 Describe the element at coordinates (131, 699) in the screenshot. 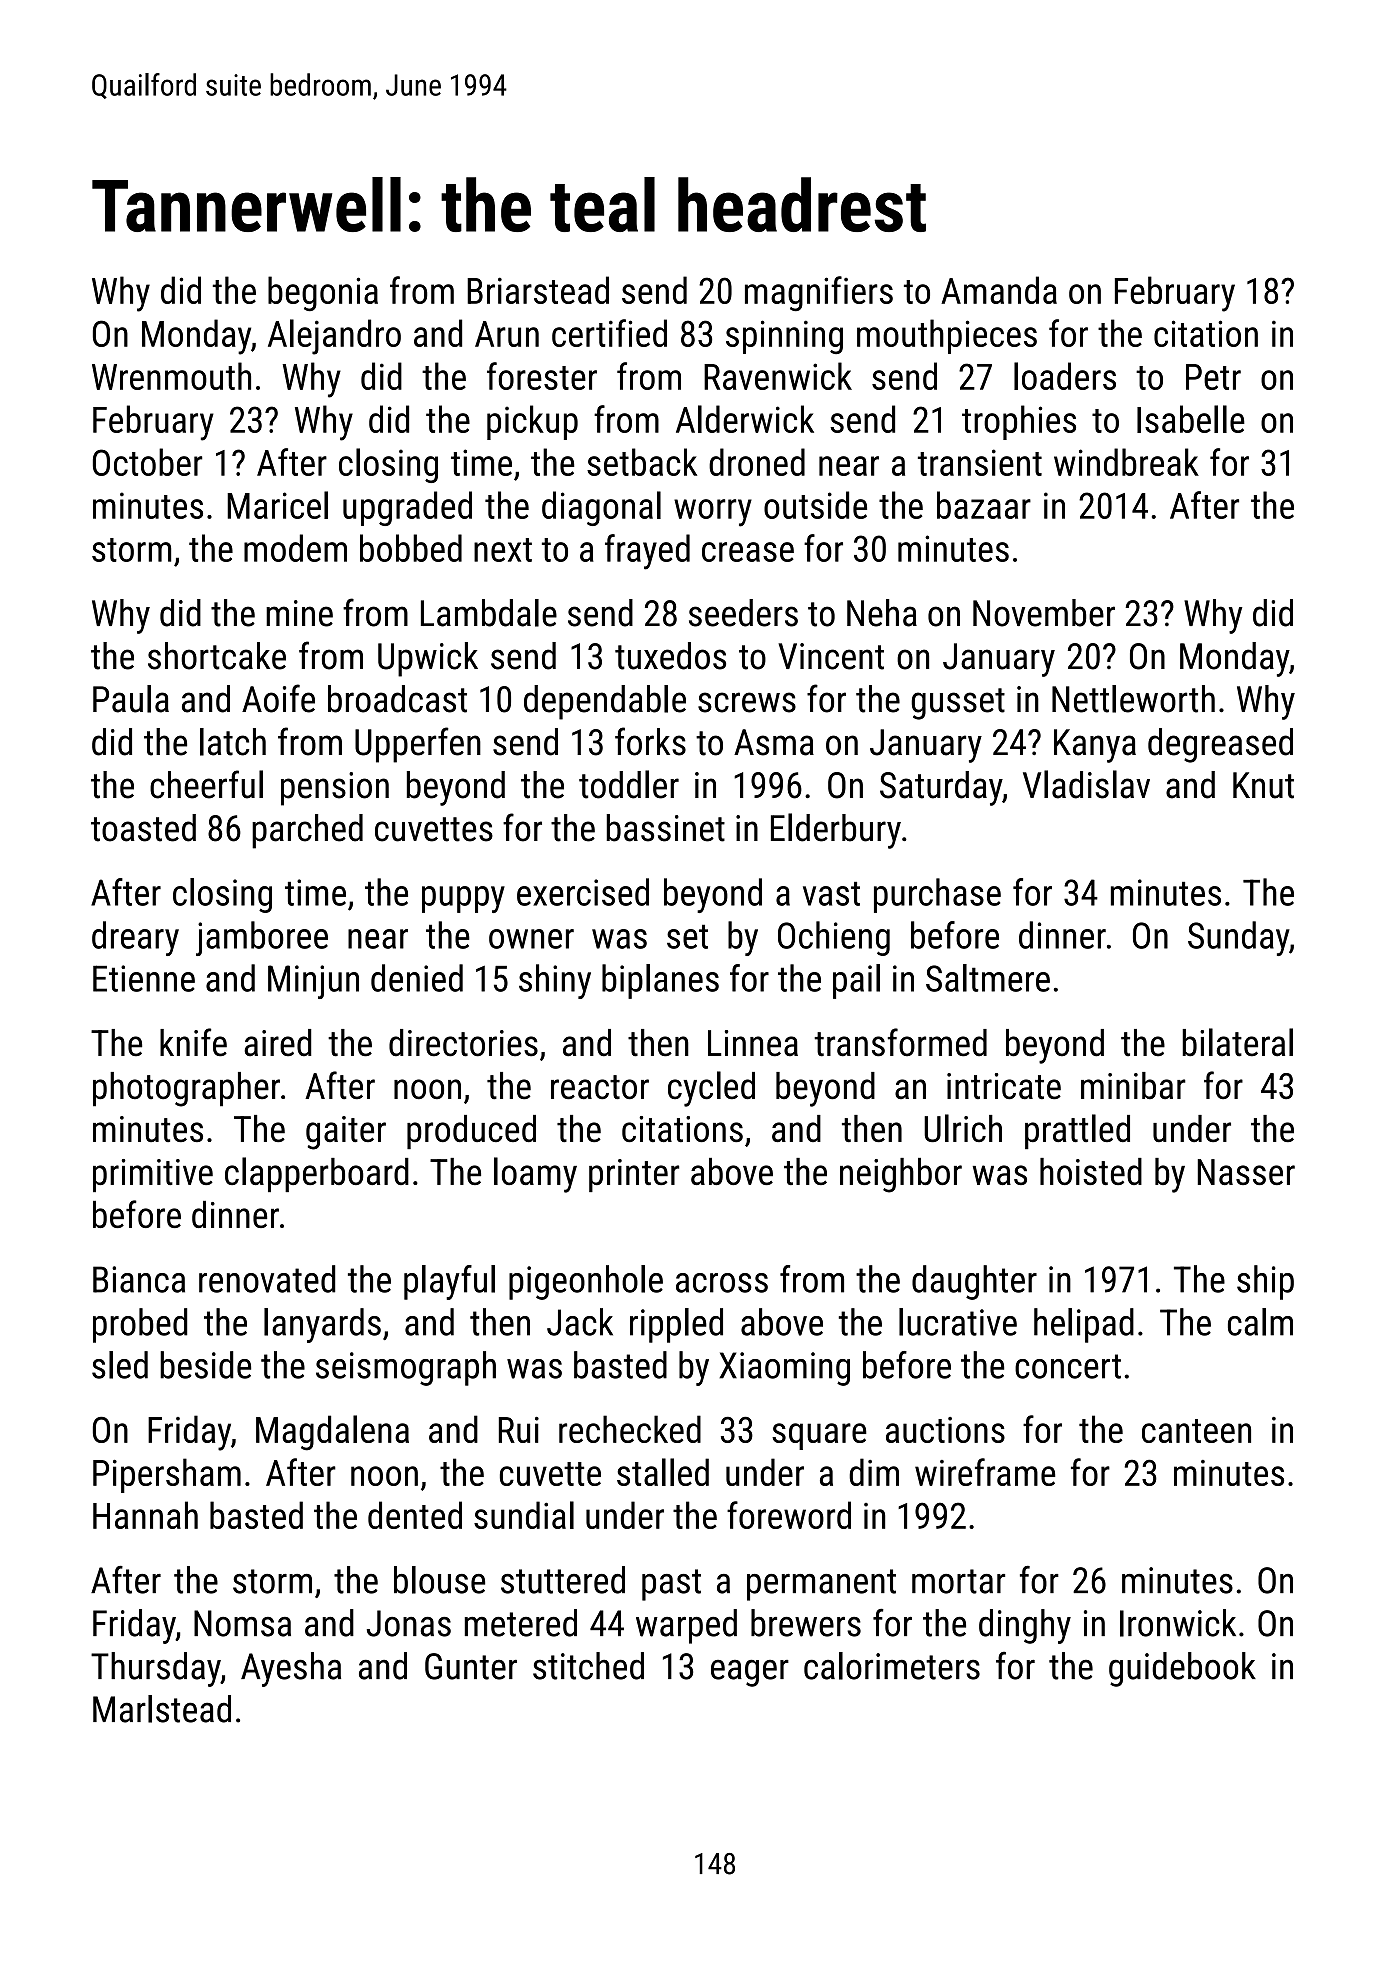

I see `Paula` at that location.
